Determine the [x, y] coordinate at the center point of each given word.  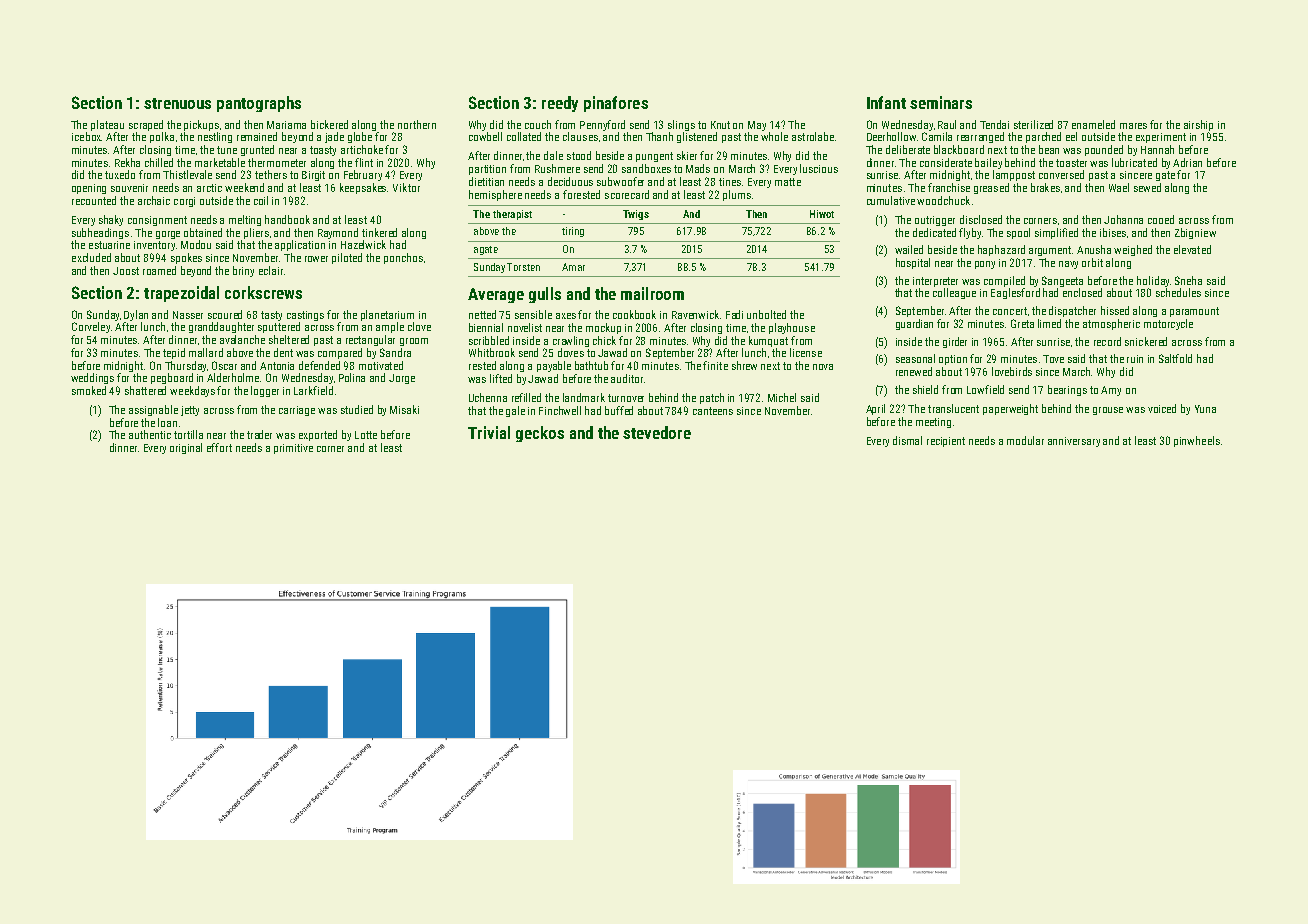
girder [955, 342]
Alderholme [233, 377]
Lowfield [985, 389]
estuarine [109, 245]
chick [604, 340]
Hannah [1157, 149]
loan [167, 422]
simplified [1056, 233]
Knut [720, 125]
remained [257, 136]
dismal [907, 440]
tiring [573, 232]
